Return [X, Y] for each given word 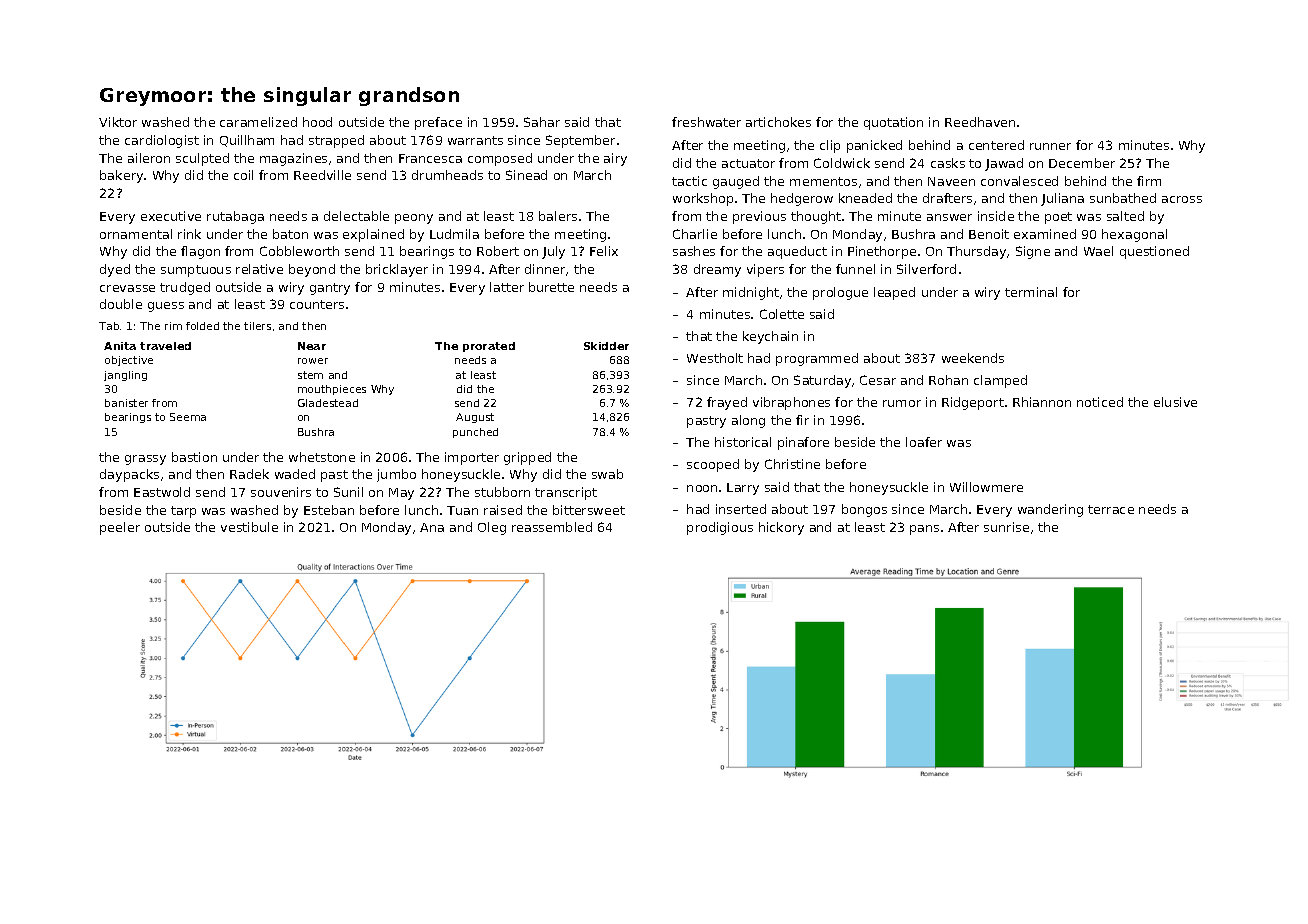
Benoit [989, 234]
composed [500, 159]
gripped [527, 458]
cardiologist [162, 141]
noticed [1100, 402]
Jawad [1004, 164]
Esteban [329, 510]
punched [475, 433]
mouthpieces [332, 390]
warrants [475, 140]
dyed [115, 270]
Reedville [322, 175]
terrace [1111, 509]
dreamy [717, 270]
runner [1050, 146]
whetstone [322, 457]
